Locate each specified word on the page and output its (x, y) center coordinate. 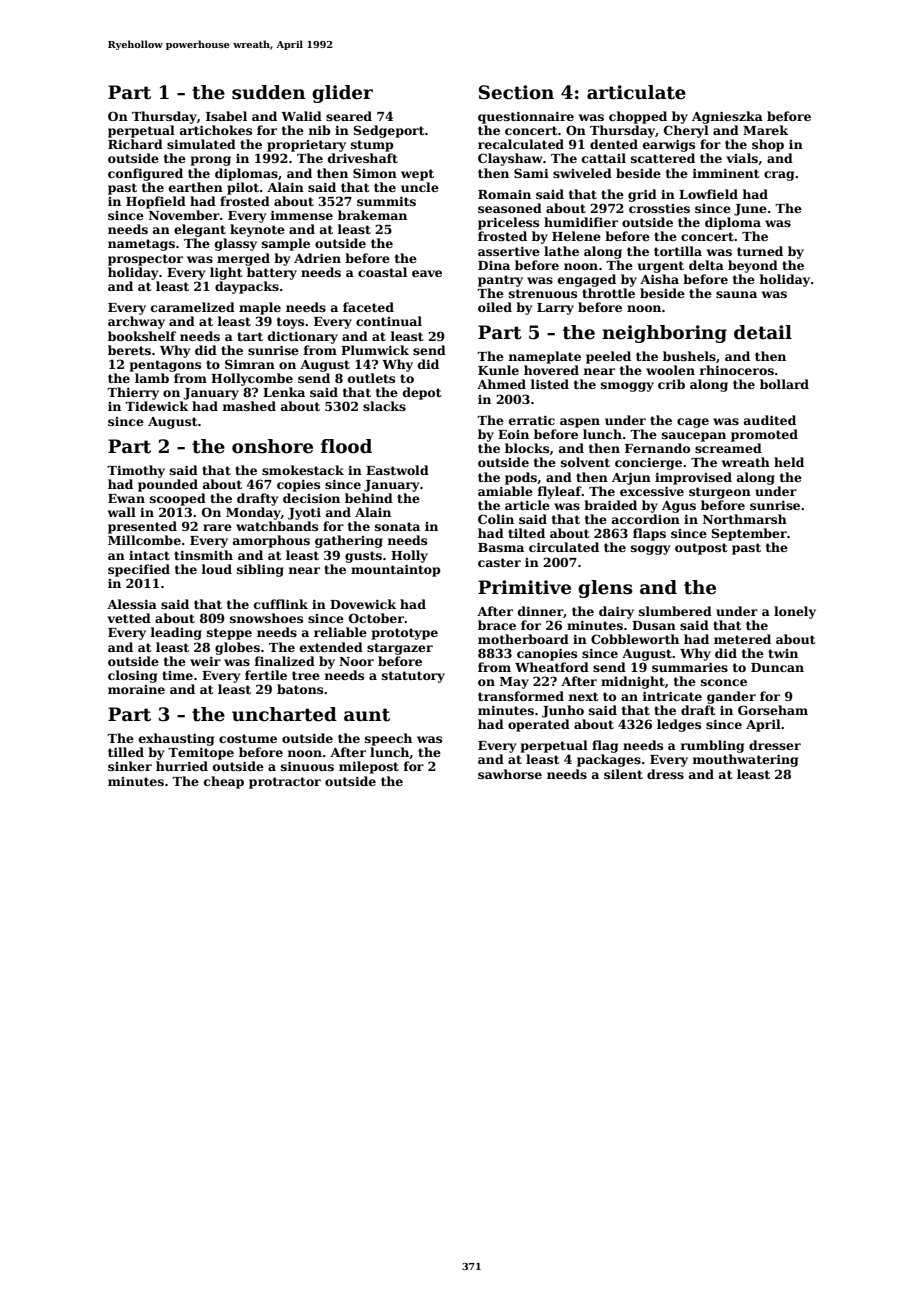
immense (301, 215)
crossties (659, 208)
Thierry (133, 393)
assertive (509, 251)
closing (132, 676)
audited (770, 420)
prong (211, 161)
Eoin (513, 434)
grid (642, 195)
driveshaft (363, 158)
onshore (272, 446)
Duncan (777, 667)
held (789, 462)
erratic (532, 420)
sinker (130, 766)
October (377, 618)
